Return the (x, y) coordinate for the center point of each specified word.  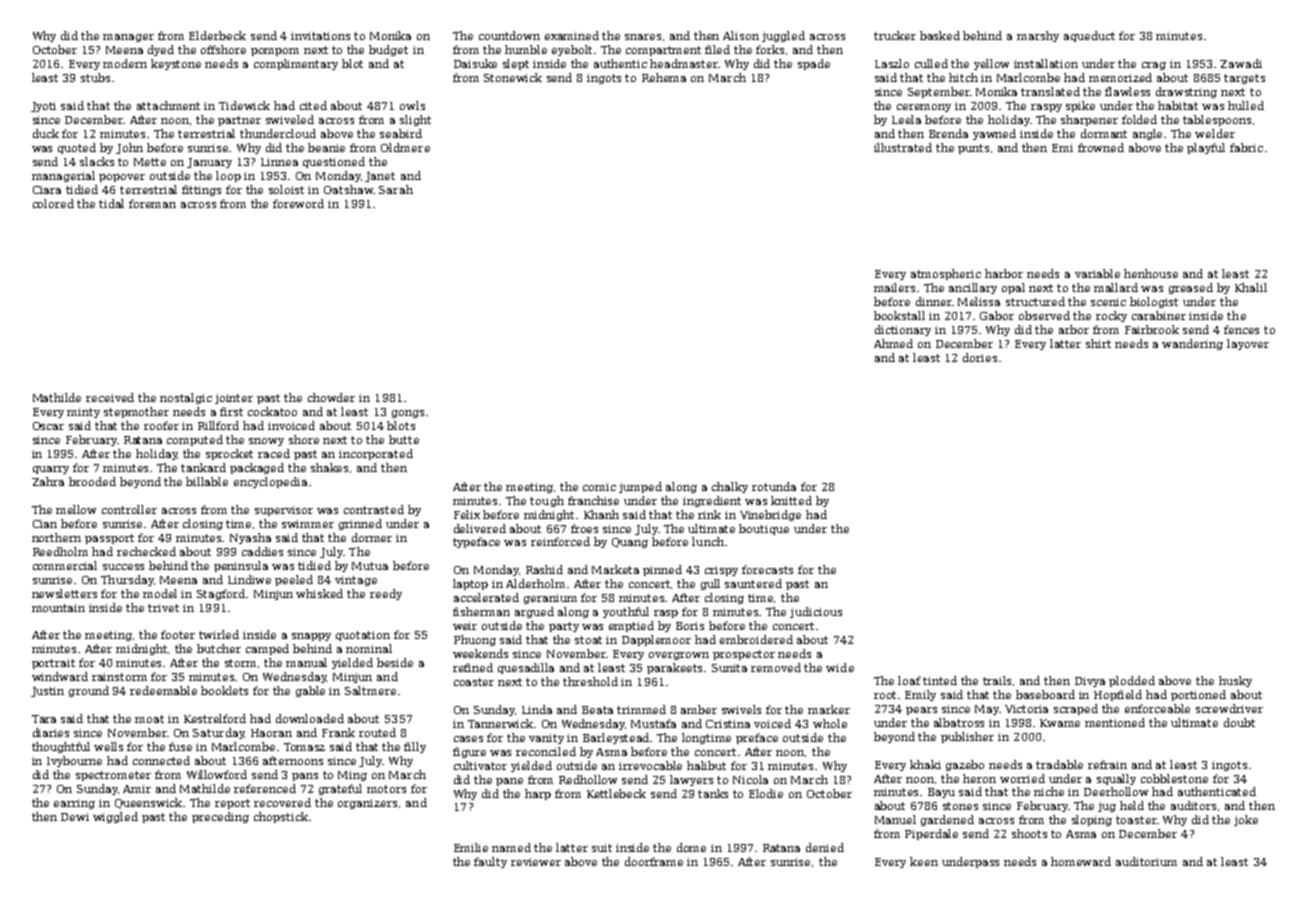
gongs (408, 414)
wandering (1192, 344)
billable (207, 481)
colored (53, 203)
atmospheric (946, 274)
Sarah (396, 189)
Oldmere (405, 147)
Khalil (1251, 287)
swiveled (290, 119)
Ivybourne (74, 761)
